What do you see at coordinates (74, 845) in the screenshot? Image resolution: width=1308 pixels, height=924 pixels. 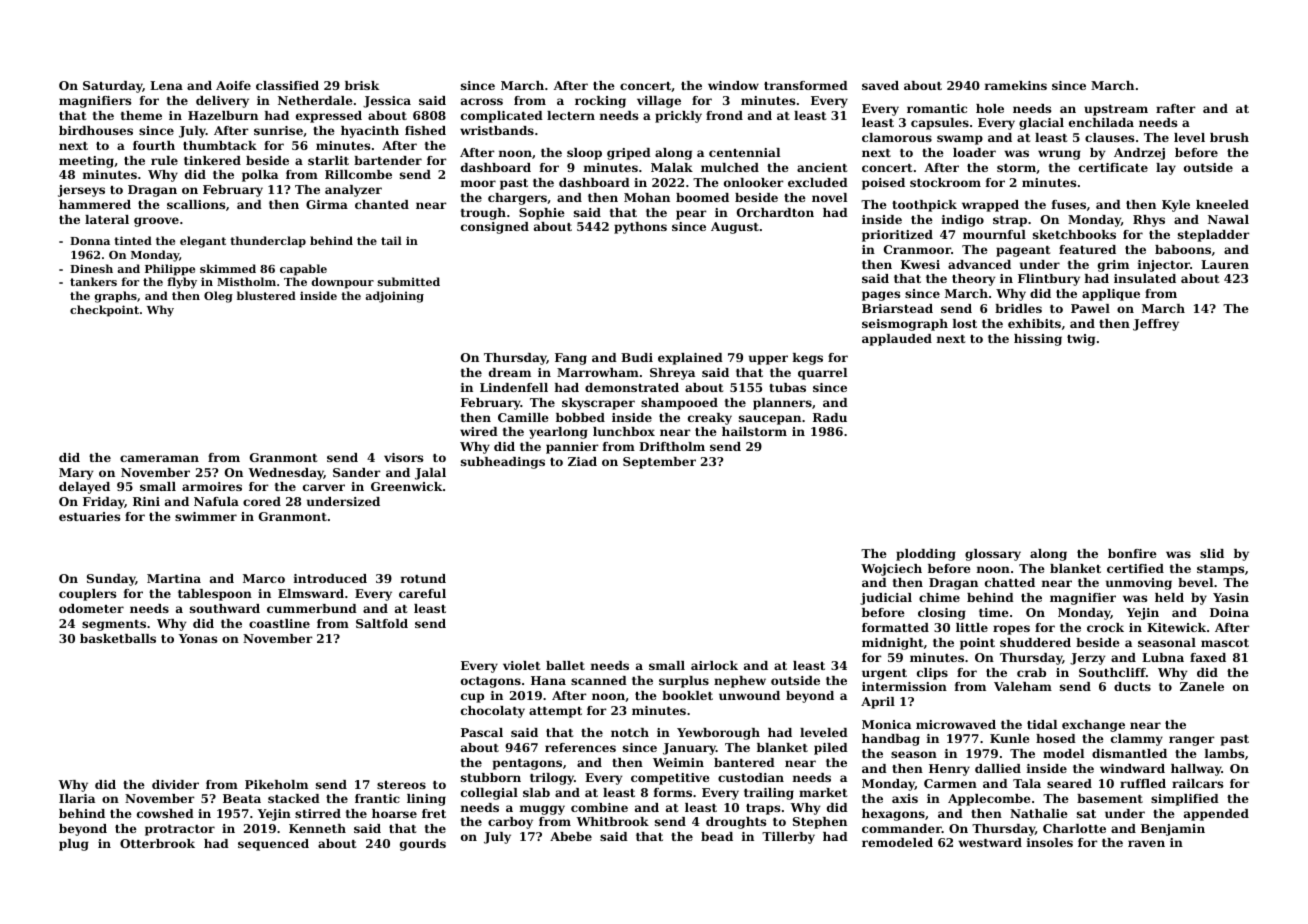 I see `plug` at bounding box center [74, 845].
